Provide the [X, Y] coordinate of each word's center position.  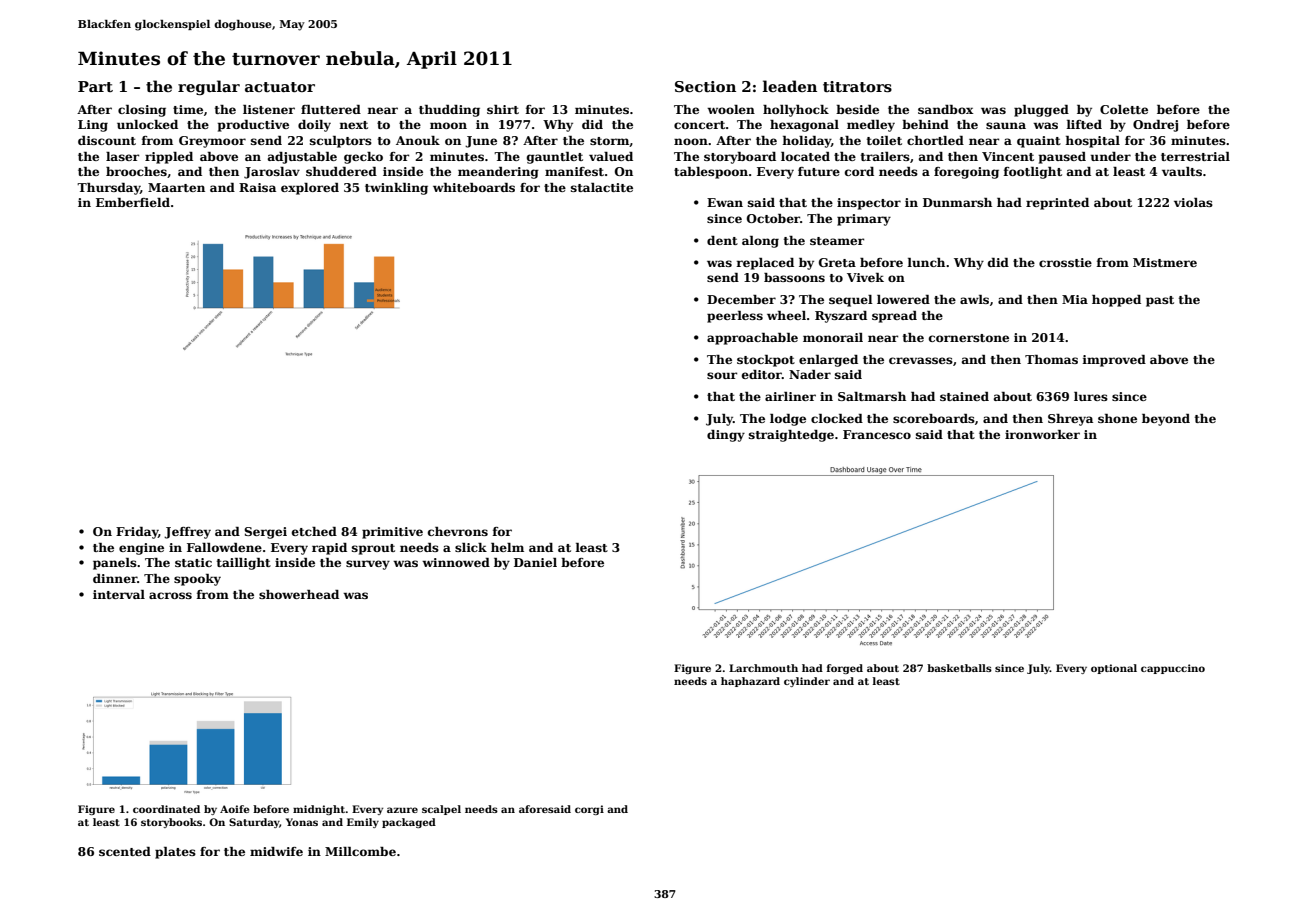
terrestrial [1195, 156]
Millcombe [360, 851]
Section [705, 86]
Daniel [535, 562]
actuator [280, 87]
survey [368, 565]
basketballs [959, 668]
